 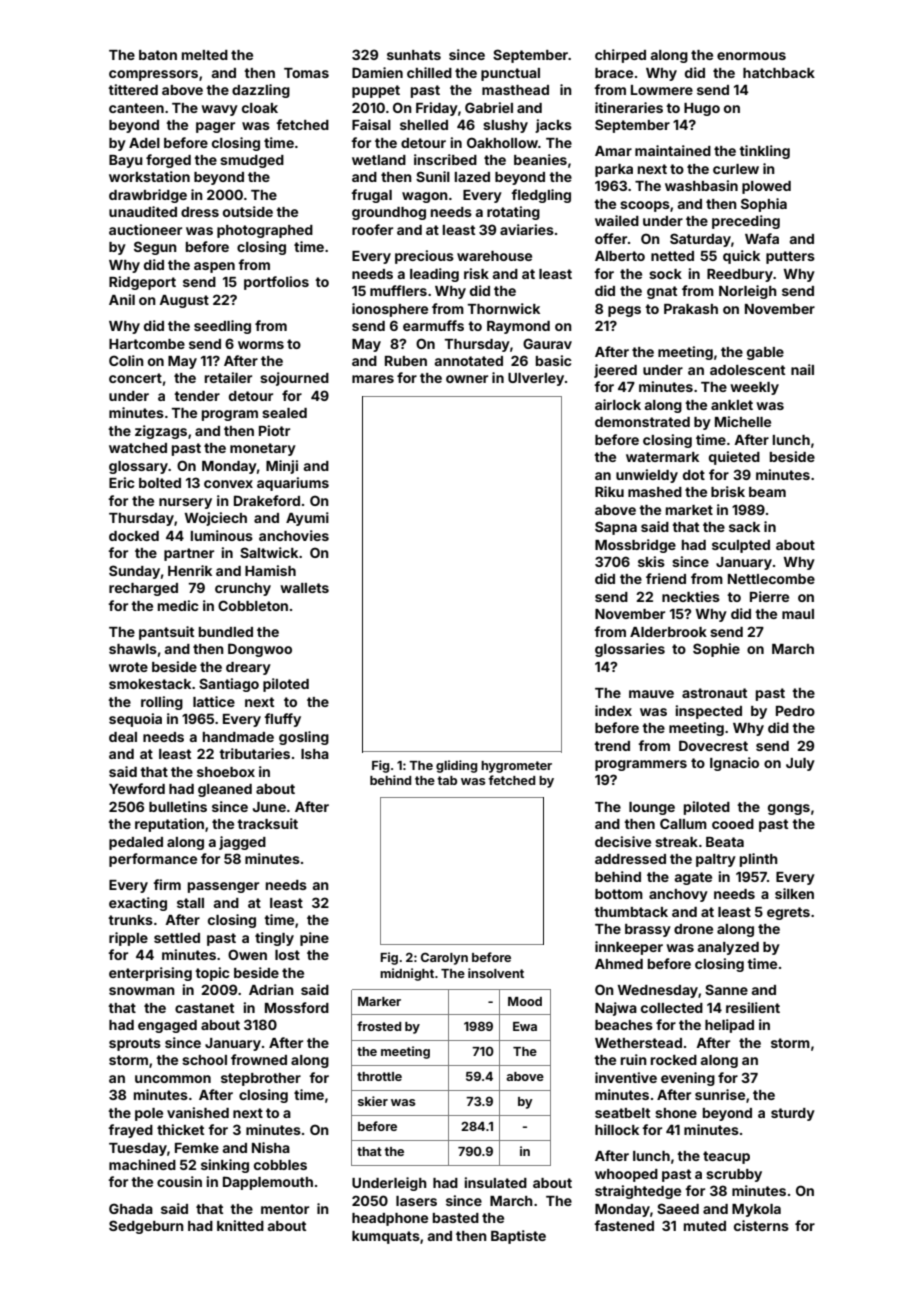 What do you see at coordinates (304, 588) in the image?
I see `wallets` at bounding box center [304, 588].
